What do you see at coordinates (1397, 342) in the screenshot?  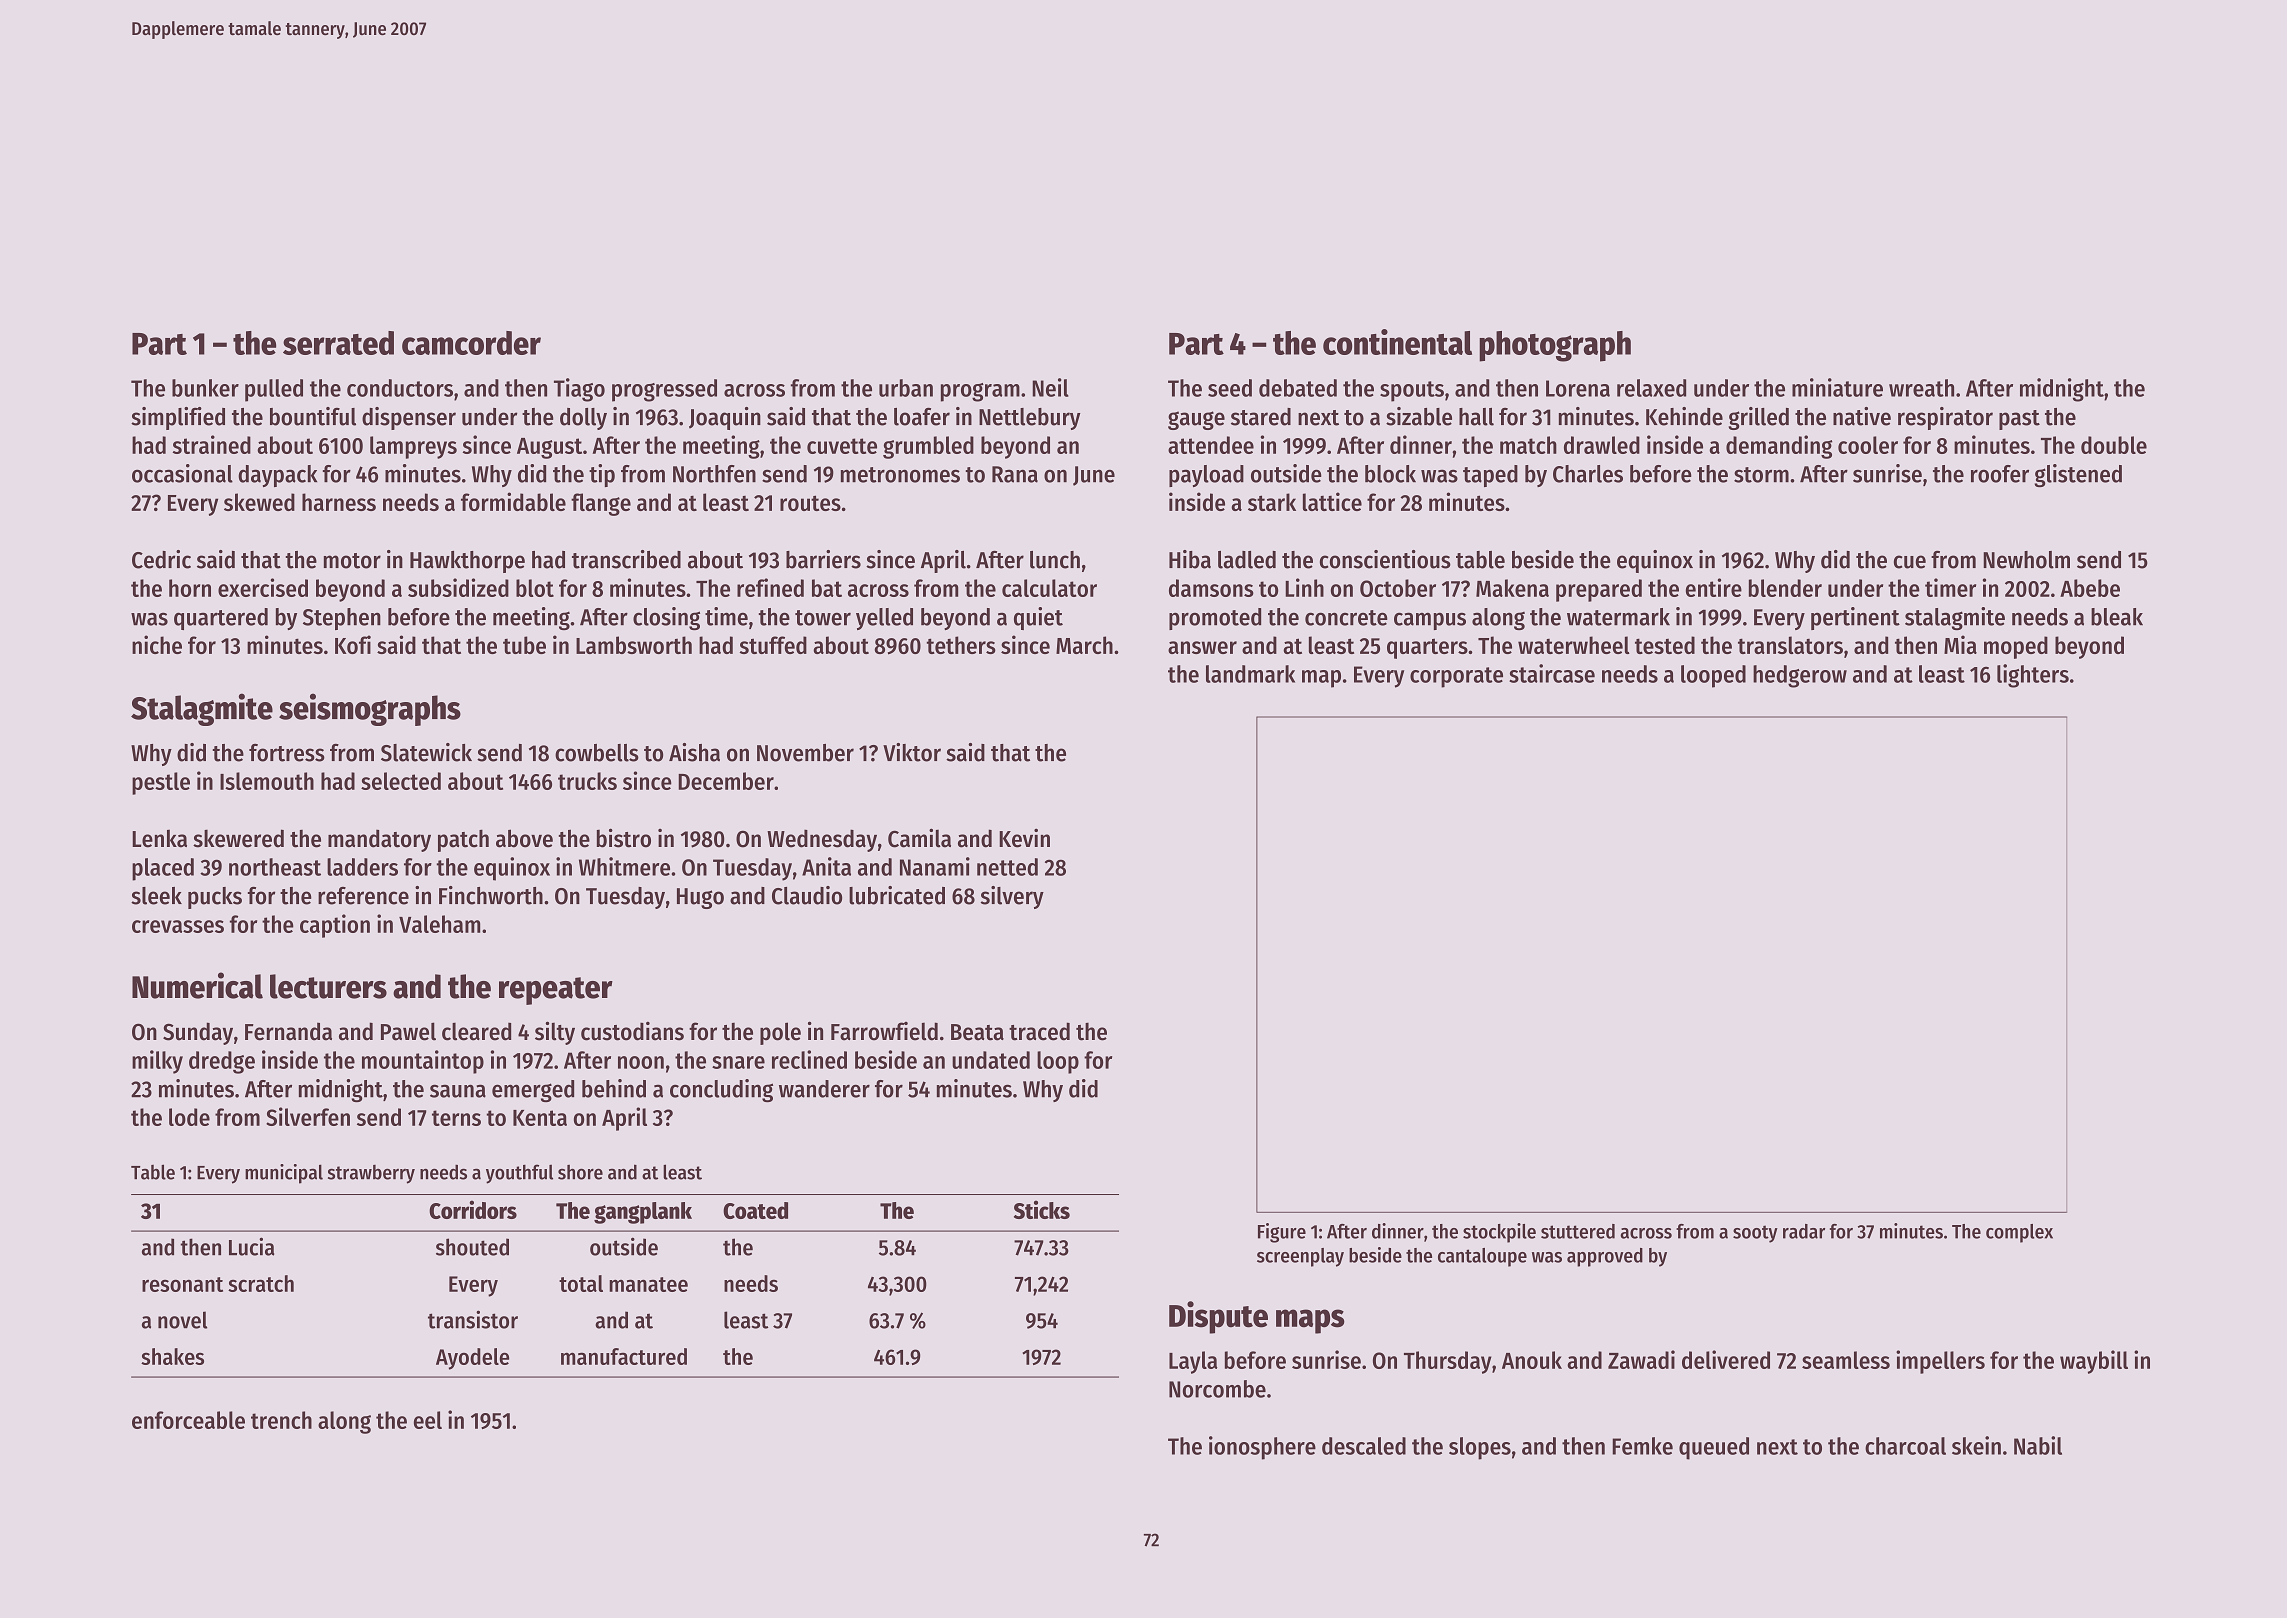 I see `continental` at bounding box center [1397, 342].
